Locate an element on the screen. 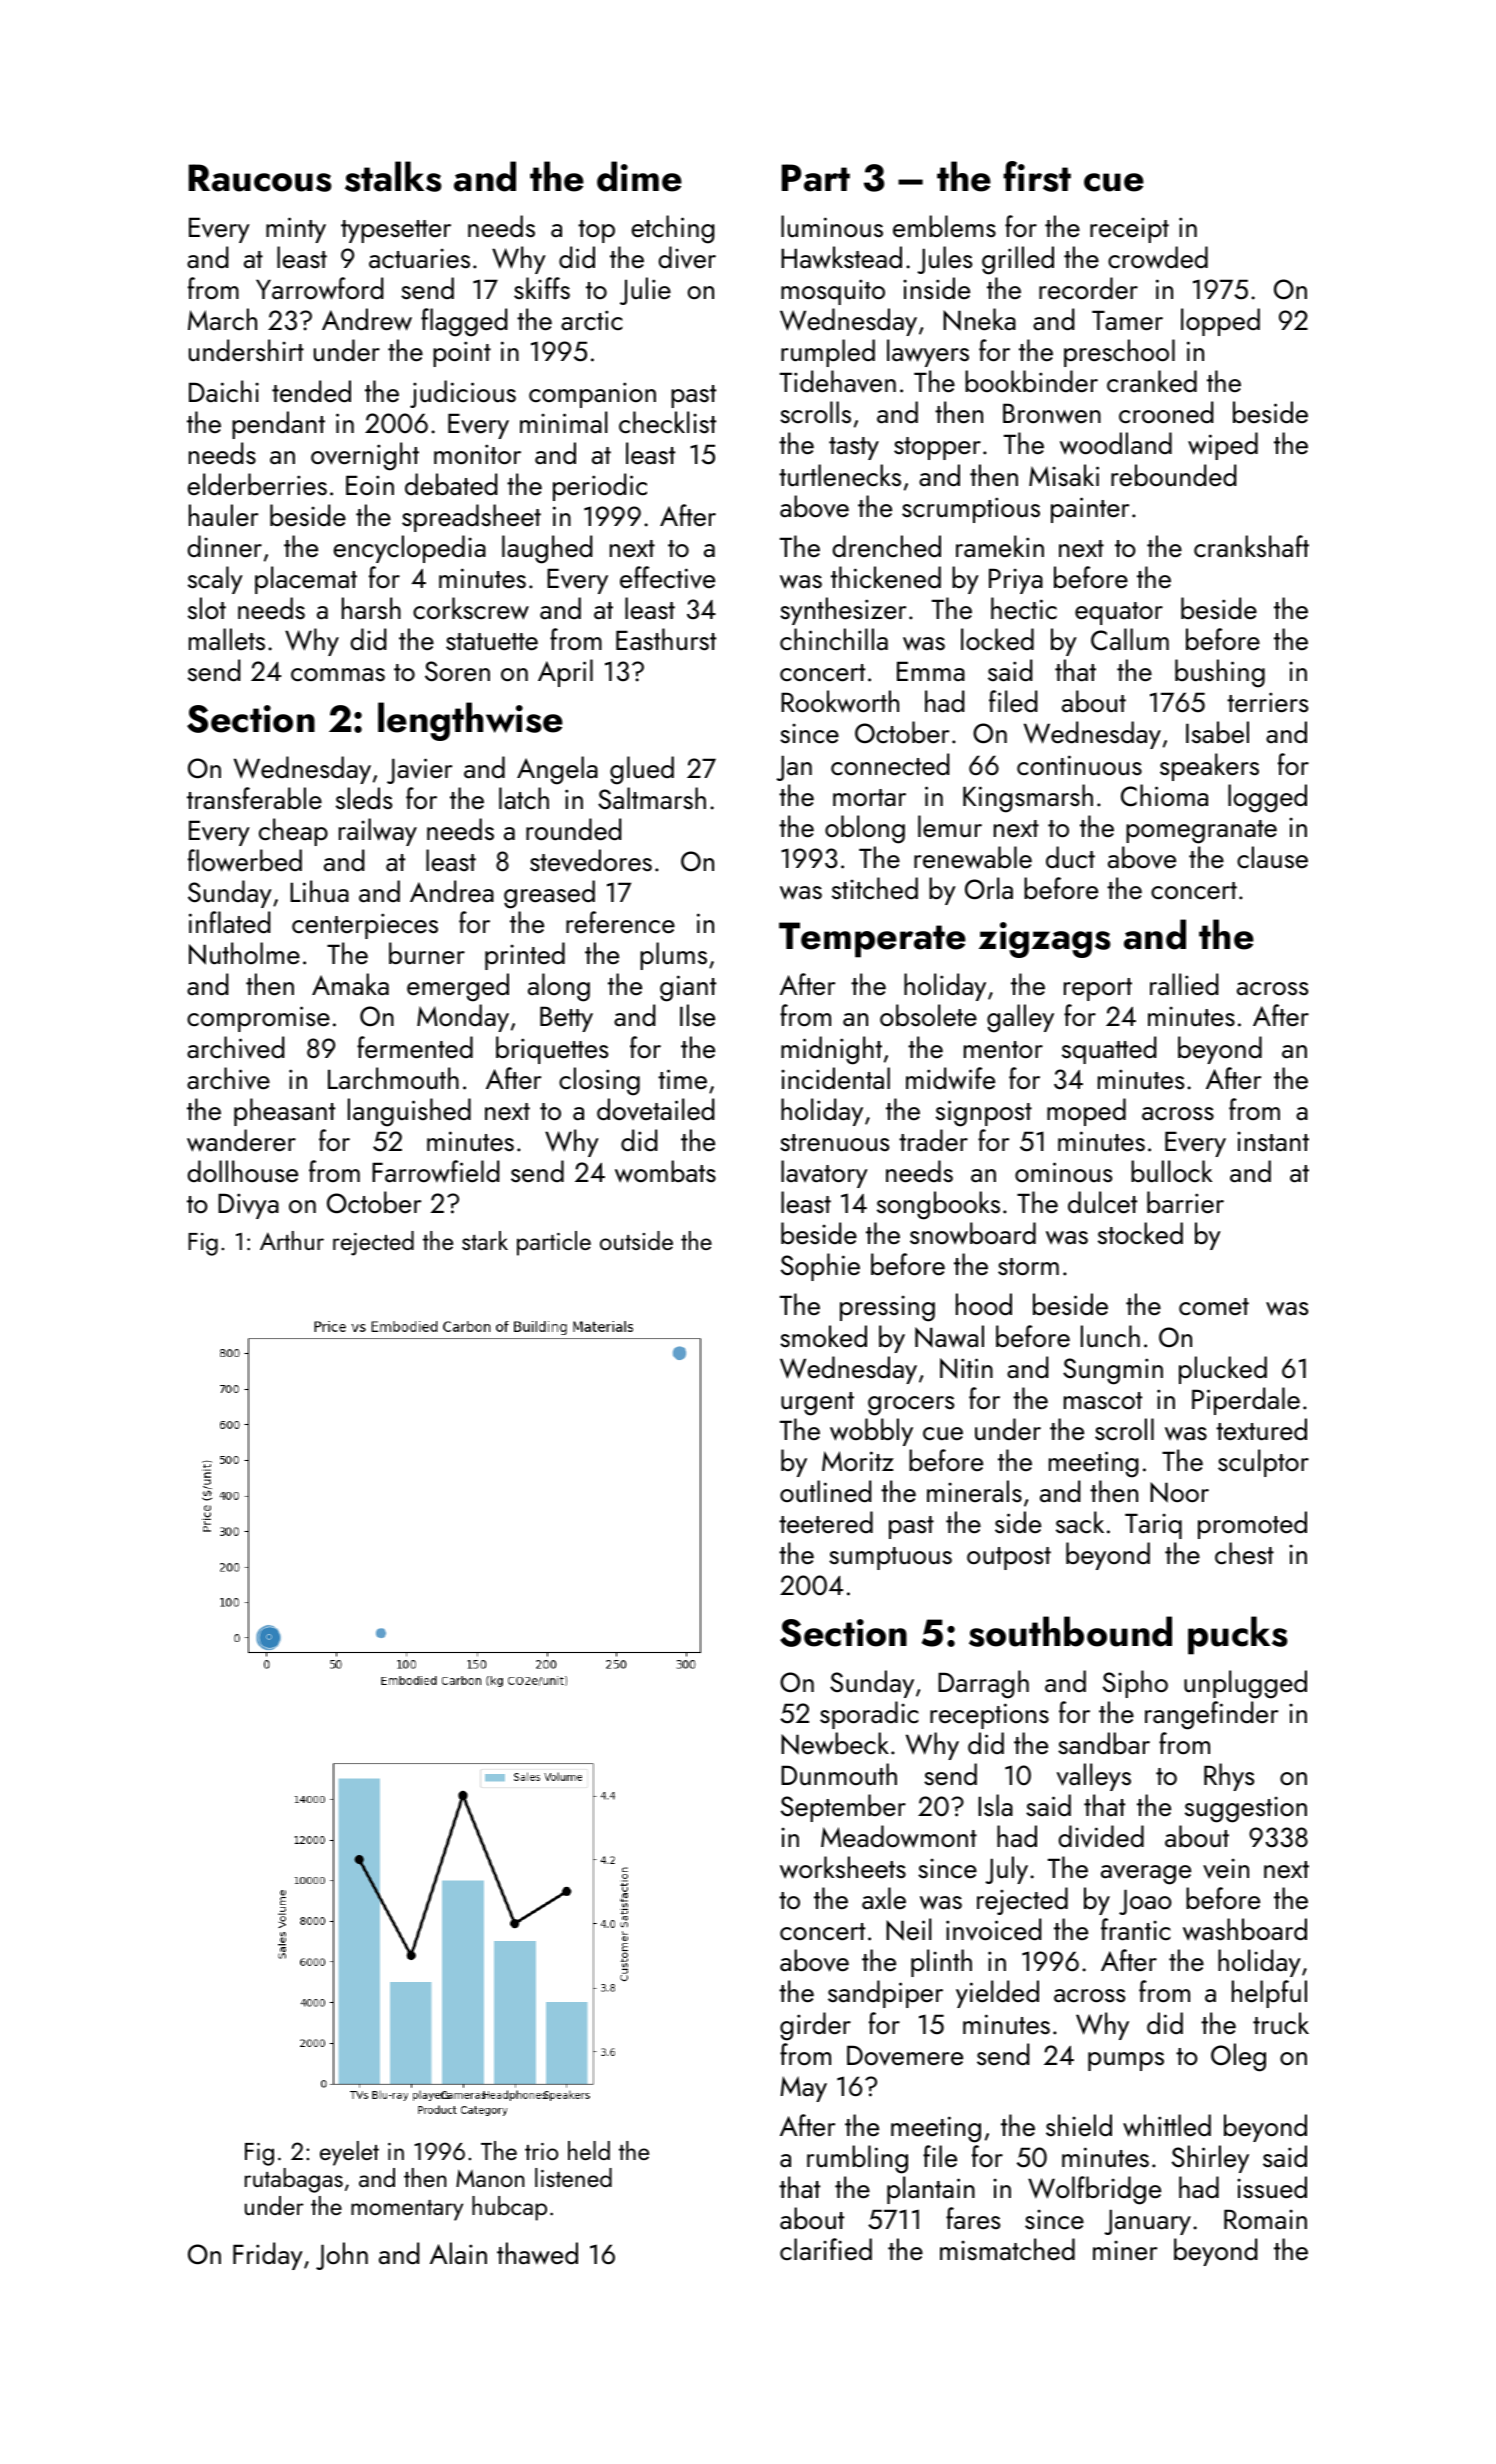 This screenshot has height=2464, width=1496. teetered is located at coordinates (826, 1522).
